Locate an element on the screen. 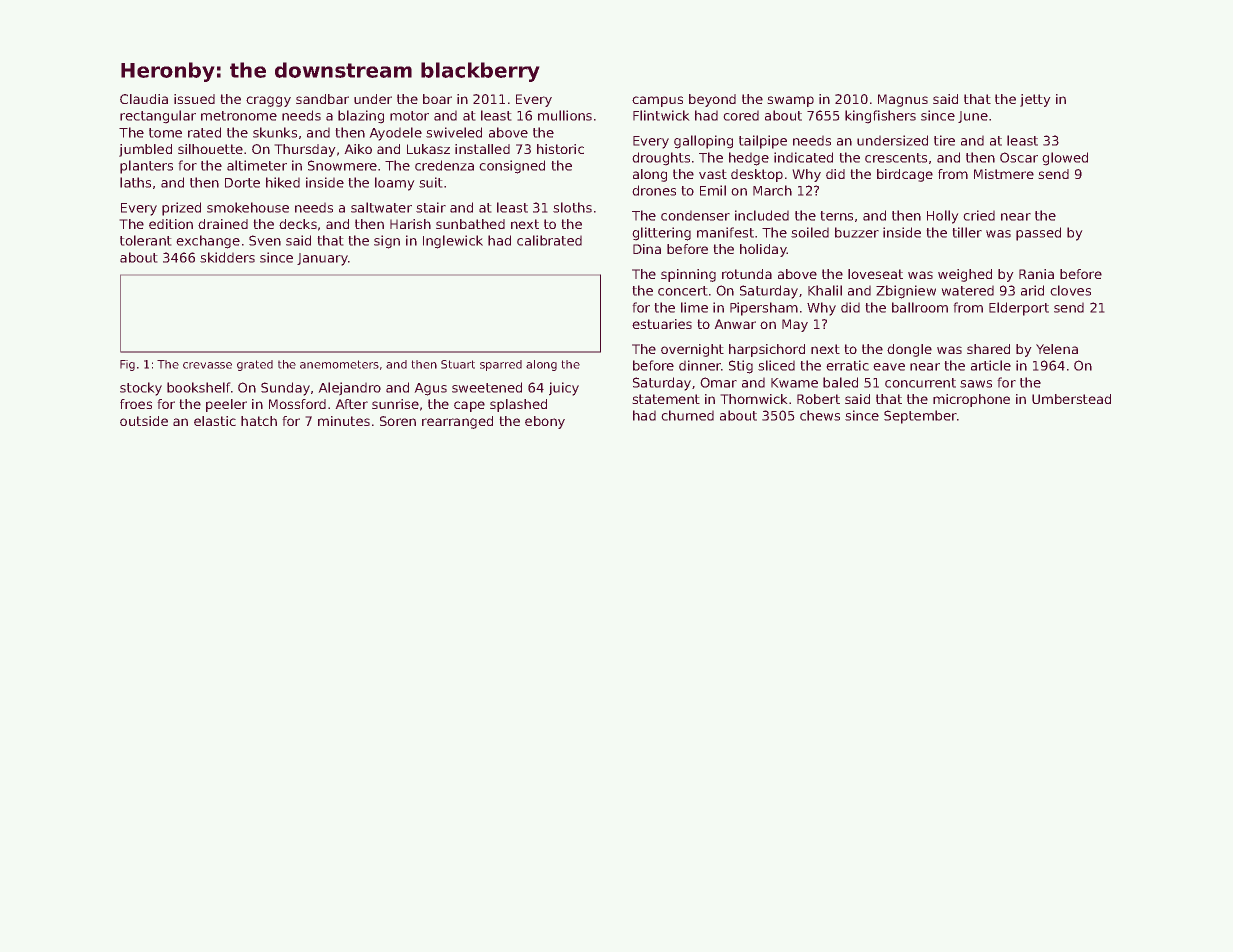 This screenshot has width=1233, height=952. Claudia is located at coordinates (144, 99).
